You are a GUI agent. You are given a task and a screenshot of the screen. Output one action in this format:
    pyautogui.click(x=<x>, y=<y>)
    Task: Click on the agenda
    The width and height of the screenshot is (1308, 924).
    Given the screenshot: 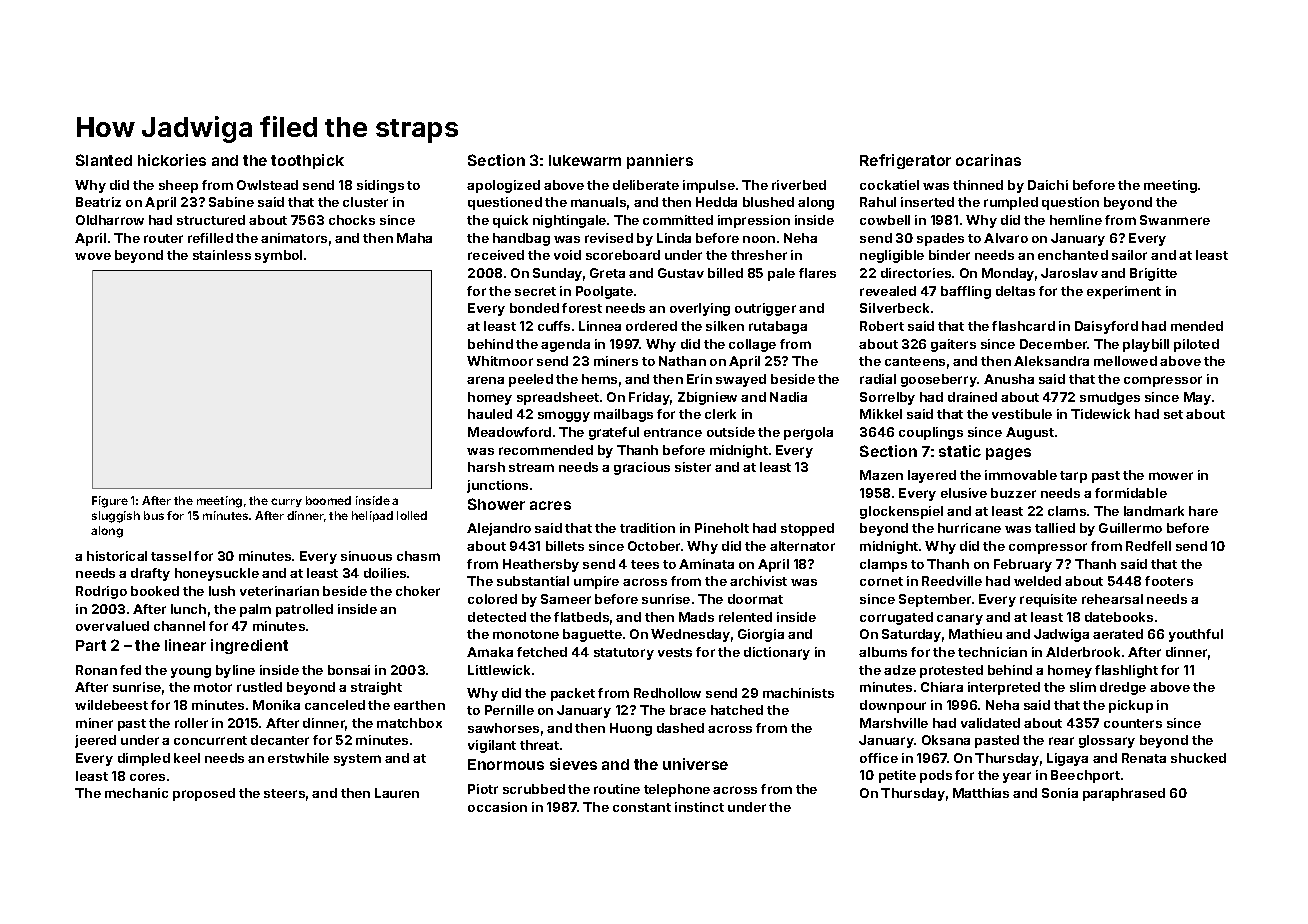 What is the action you would take?
    pyautogui.click(x=565, y=345)
